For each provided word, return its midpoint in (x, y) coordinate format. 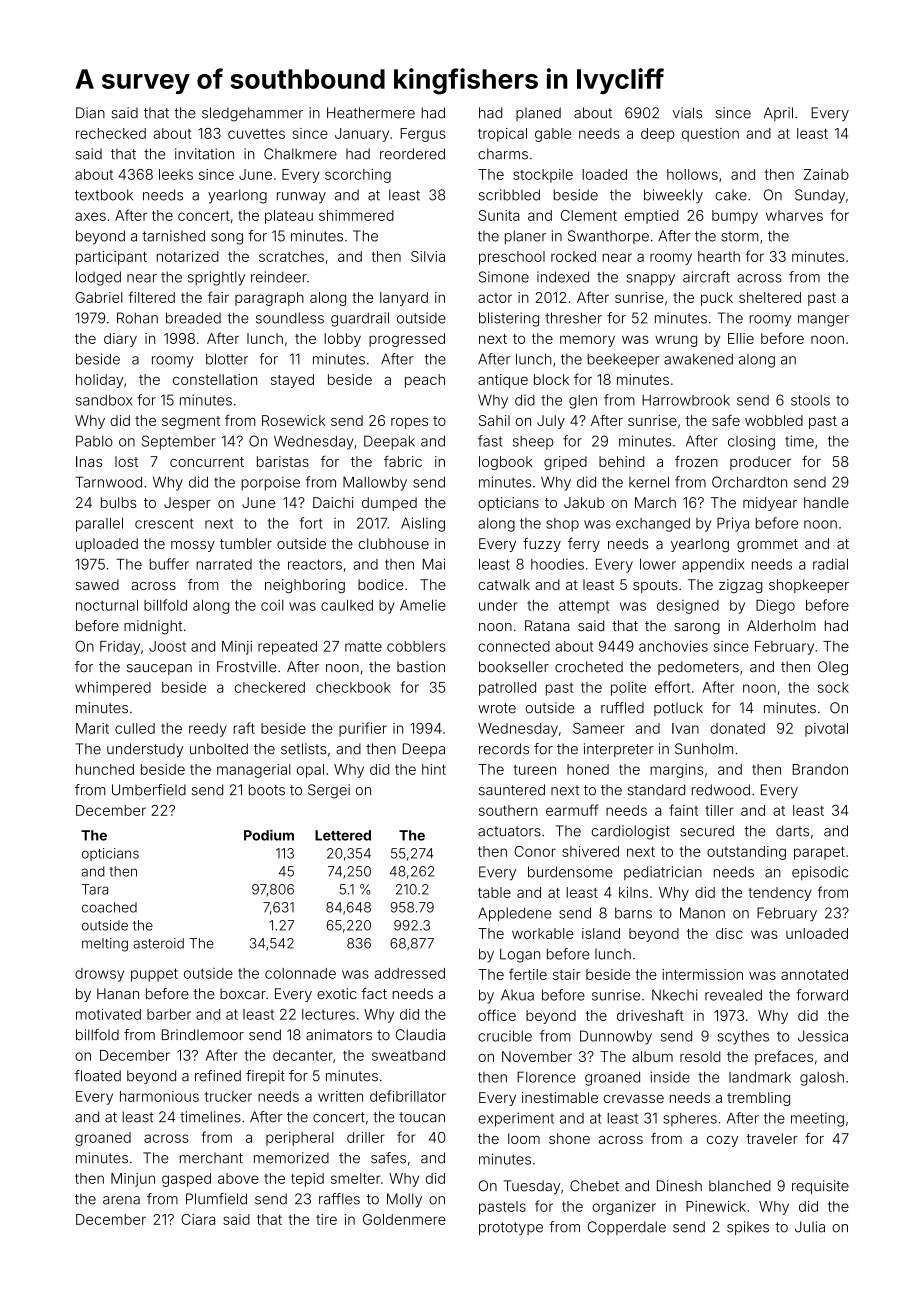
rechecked (111, 133)
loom (524, 1138)
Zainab (826, 174)
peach (425, 381)
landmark (760, 1077)
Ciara (198, 1219)
